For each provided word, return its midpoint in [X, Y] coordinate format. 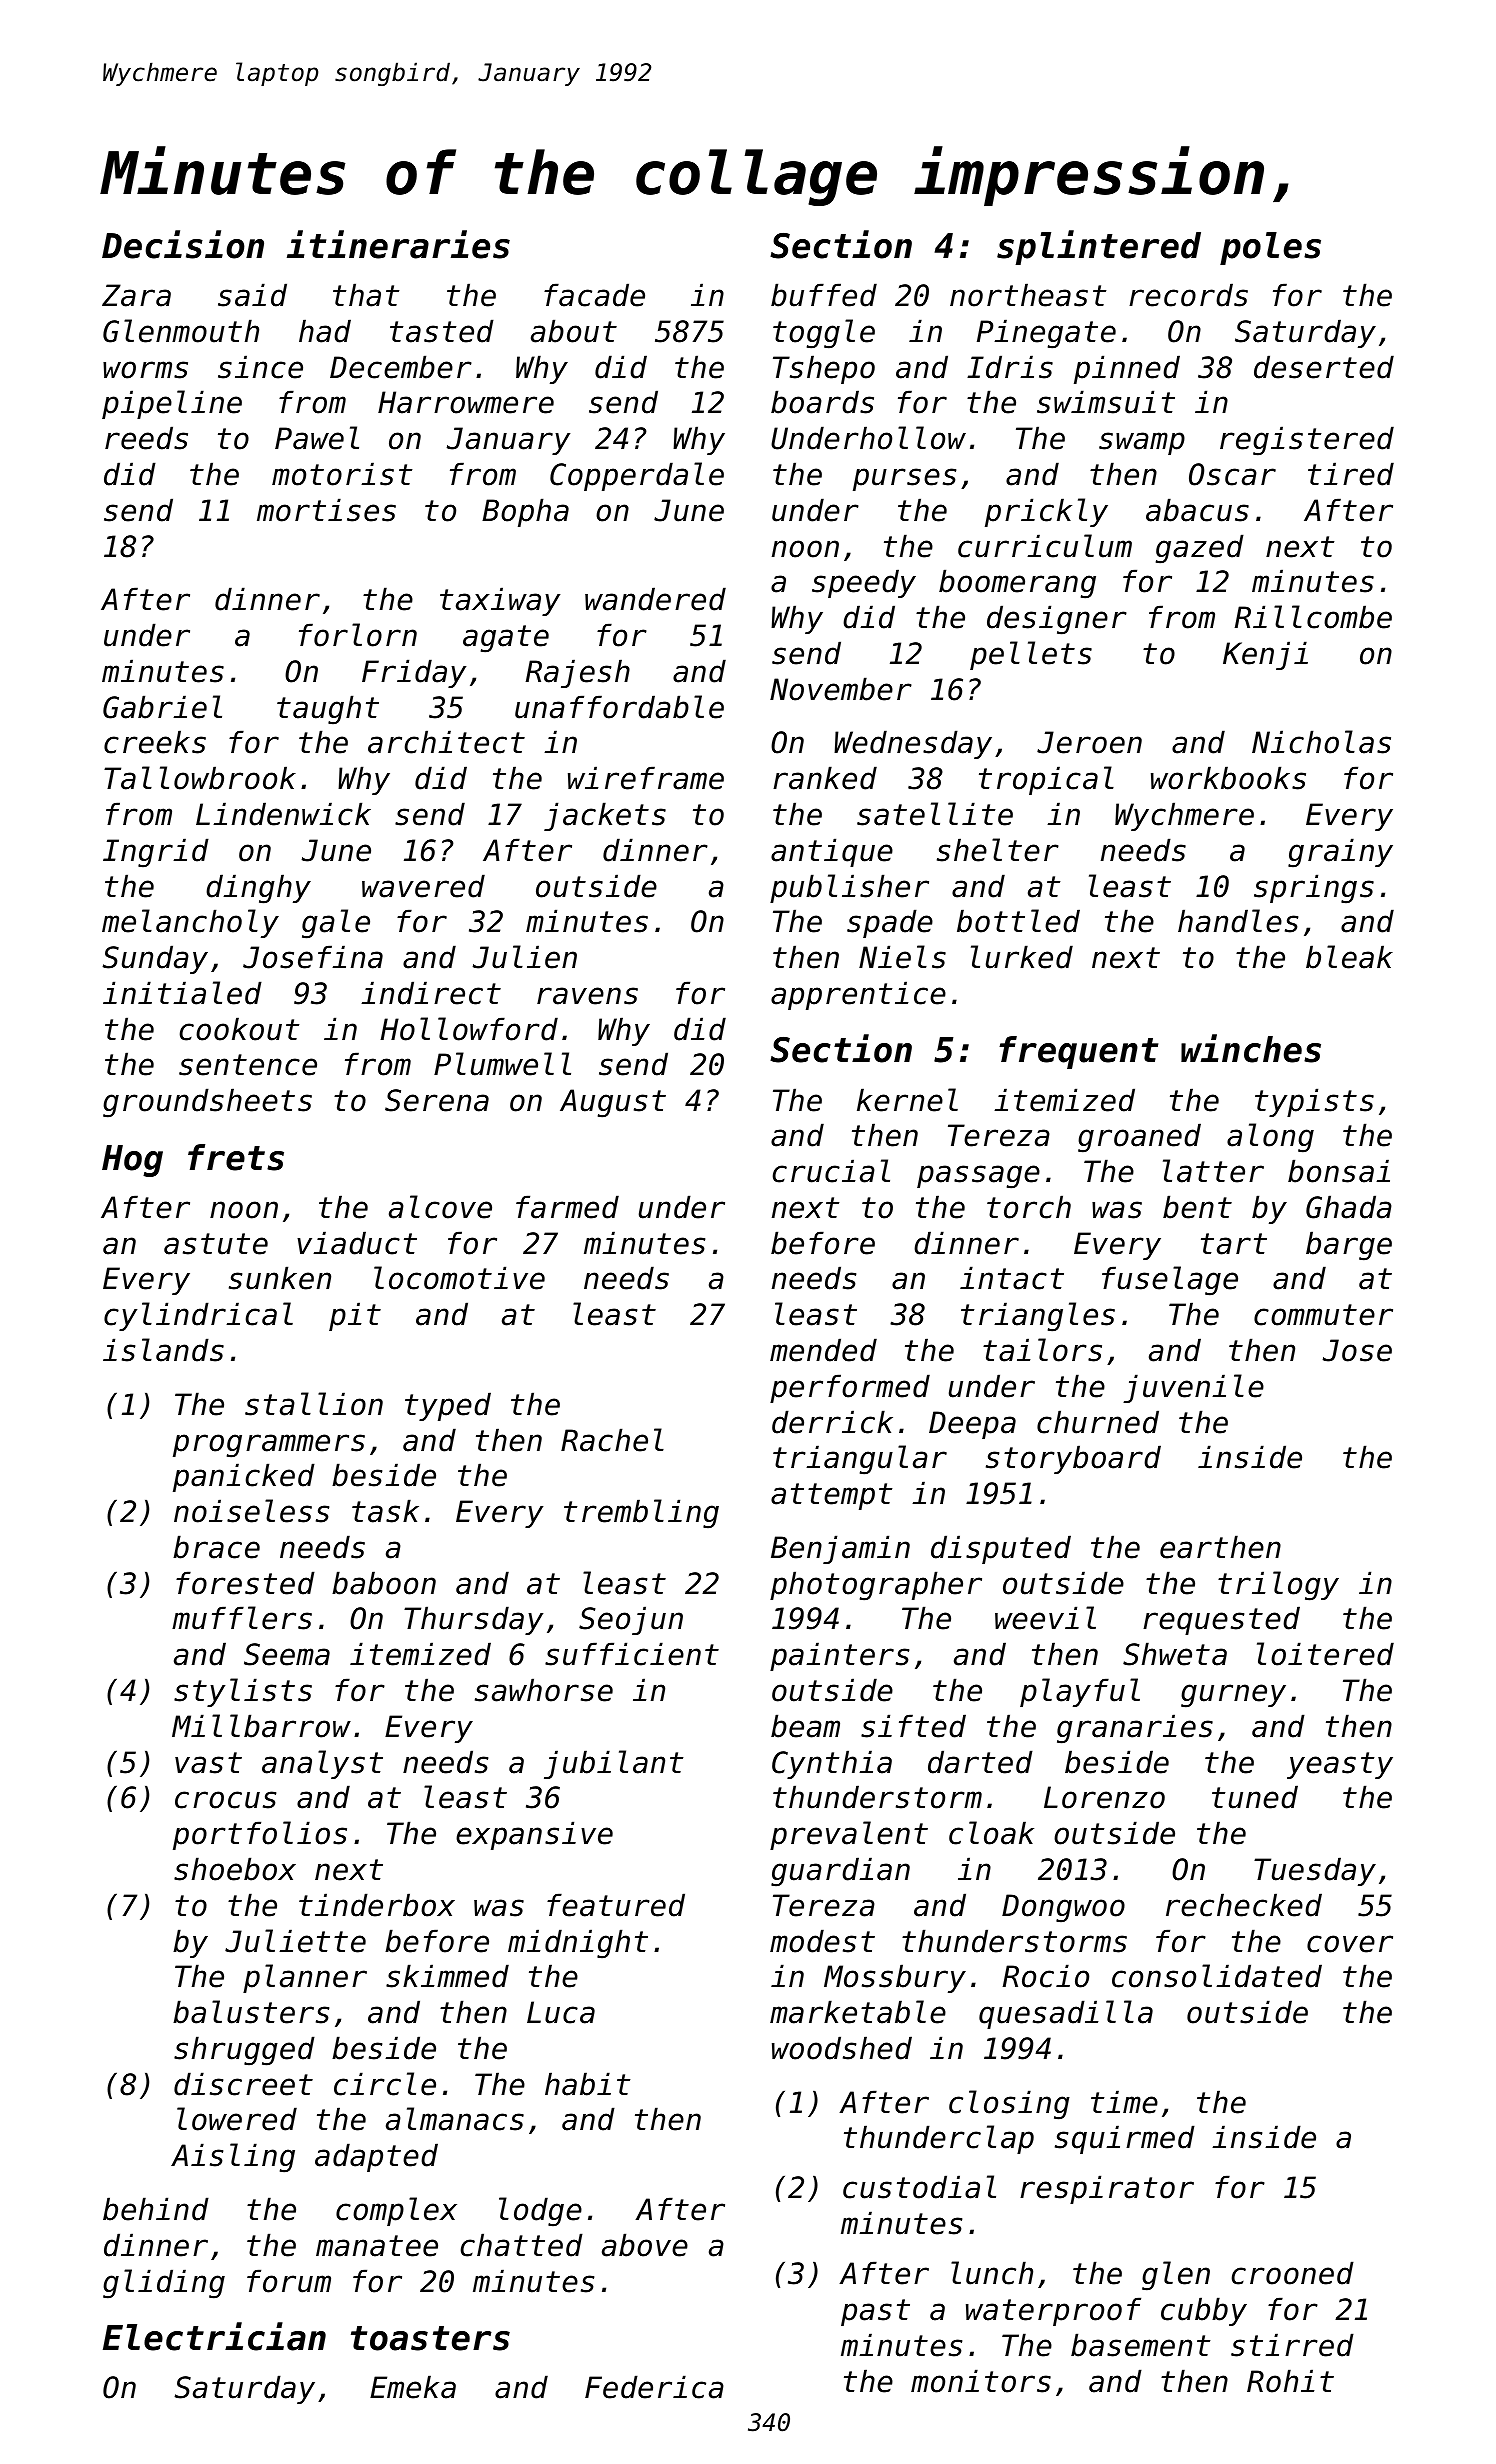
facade [594, 295]
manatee [377, 2246]
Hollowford [469, 1029]
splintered [1099, 247]
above [645, 2245]
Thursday [473, 1620]
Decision [183, 244]
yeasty [1340, 1765]
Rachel [612, 1440]
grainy [1340, 853]
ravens [587, 996]
